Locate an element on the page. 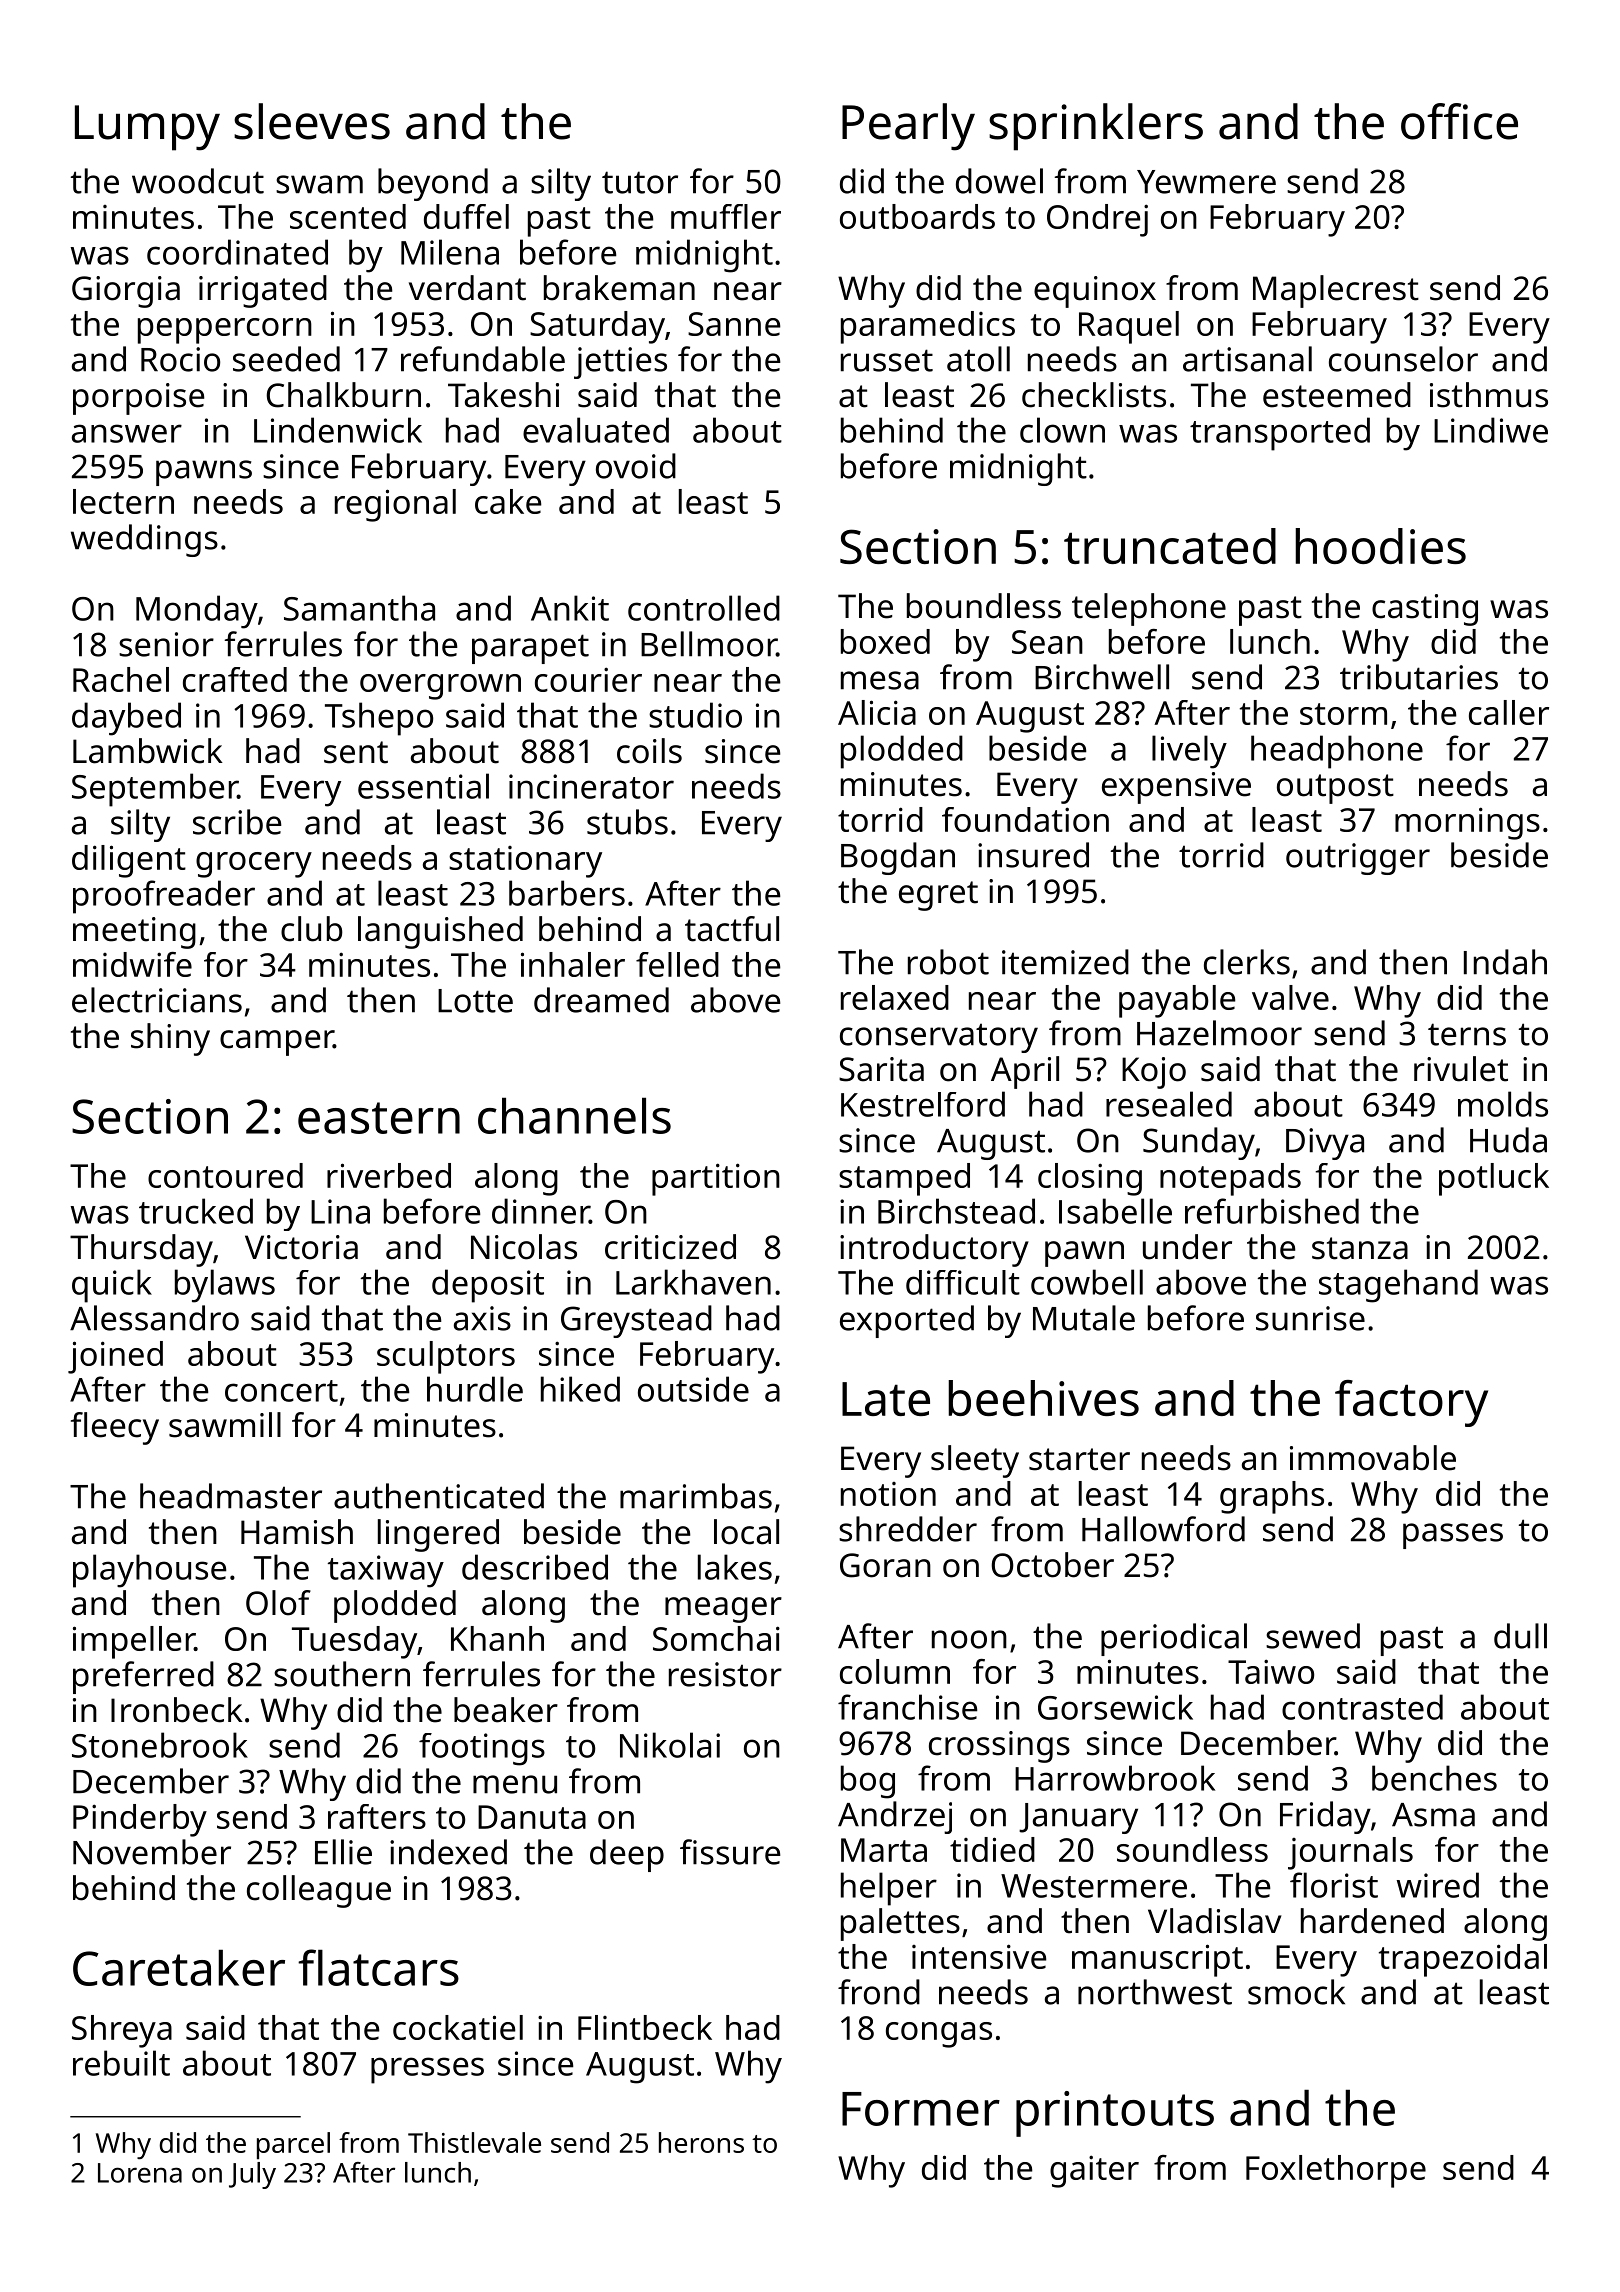 This page has width=1620, height=2292. Ankit is located at coordinates (570, 608).
